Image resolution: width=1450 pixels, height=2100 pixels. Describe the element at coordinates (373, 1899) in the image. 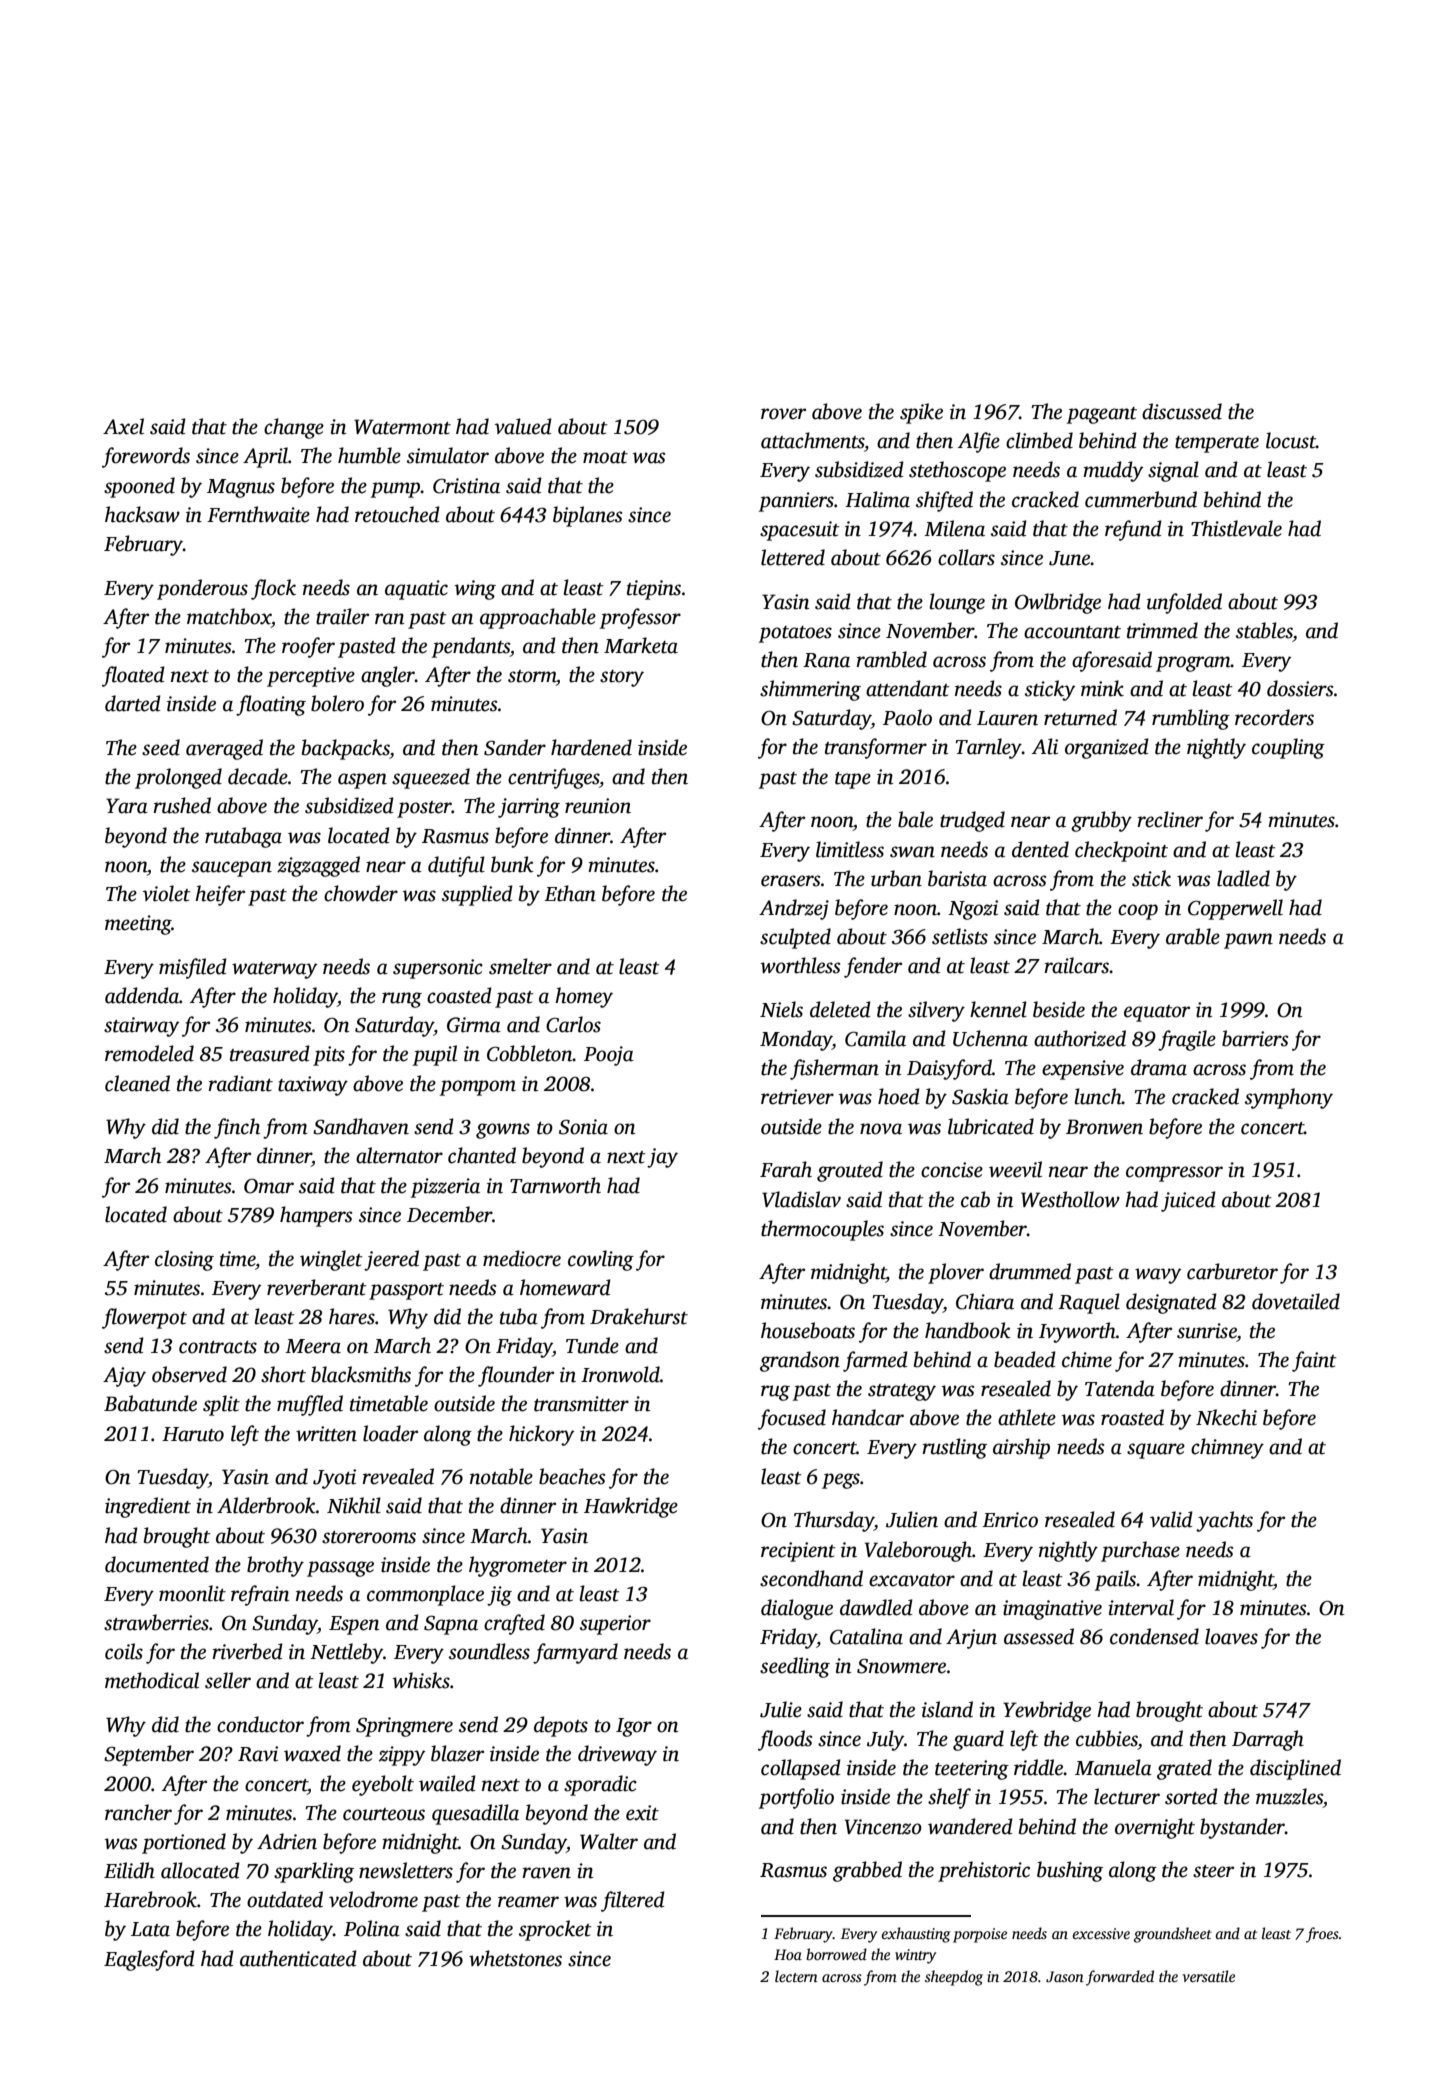

I see `velodrome` at that location.
